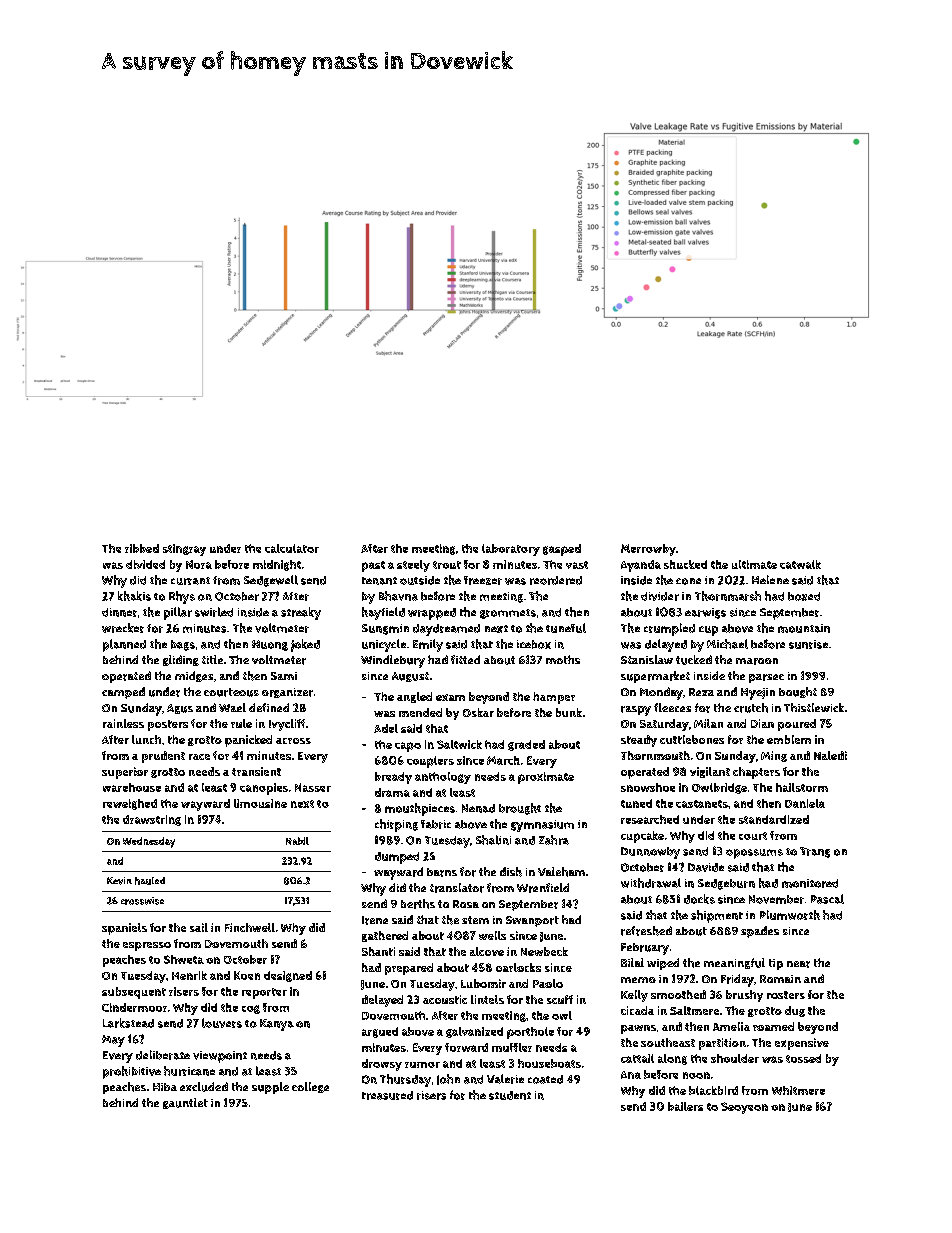  What do you see at coordinates (130, 804) in the screenshot?
I see `reweighed` at bounding box center [130, 804].
